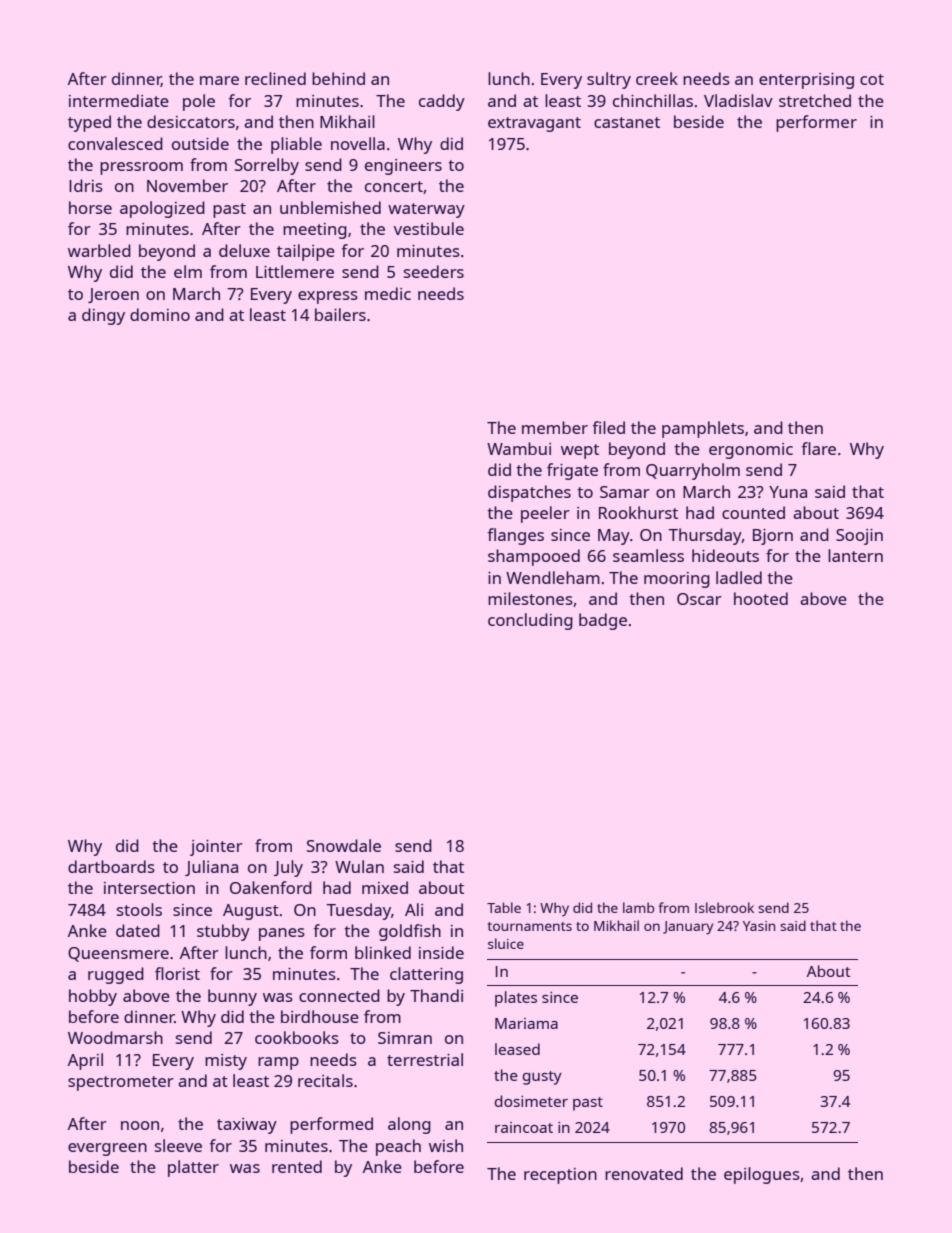  Describe the element at coordinates (627, 122) in the screenshot. I see `castanet` at that location.
